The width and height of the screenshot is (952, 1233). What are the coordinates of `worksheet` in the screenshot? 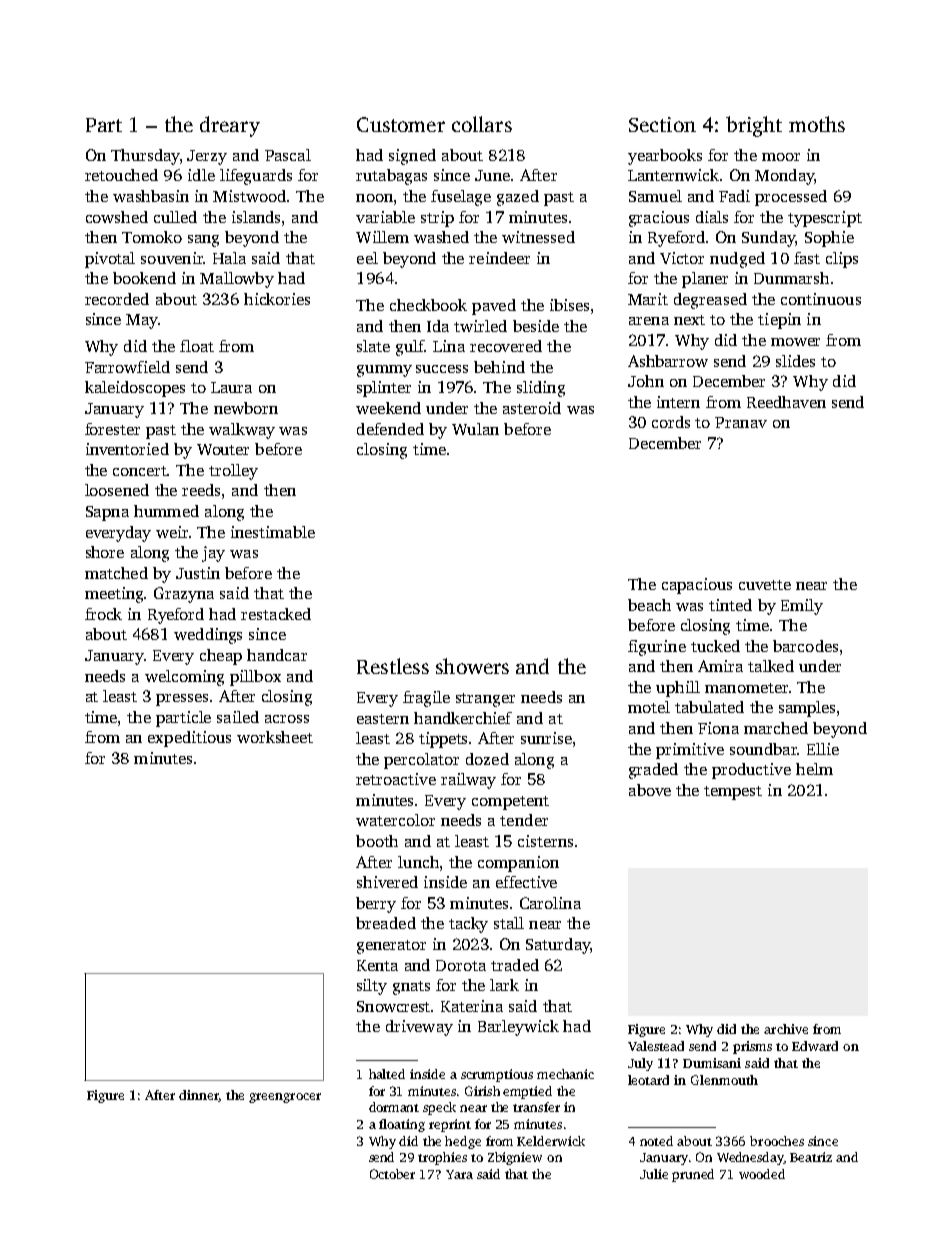 It's located at (275, 737).
